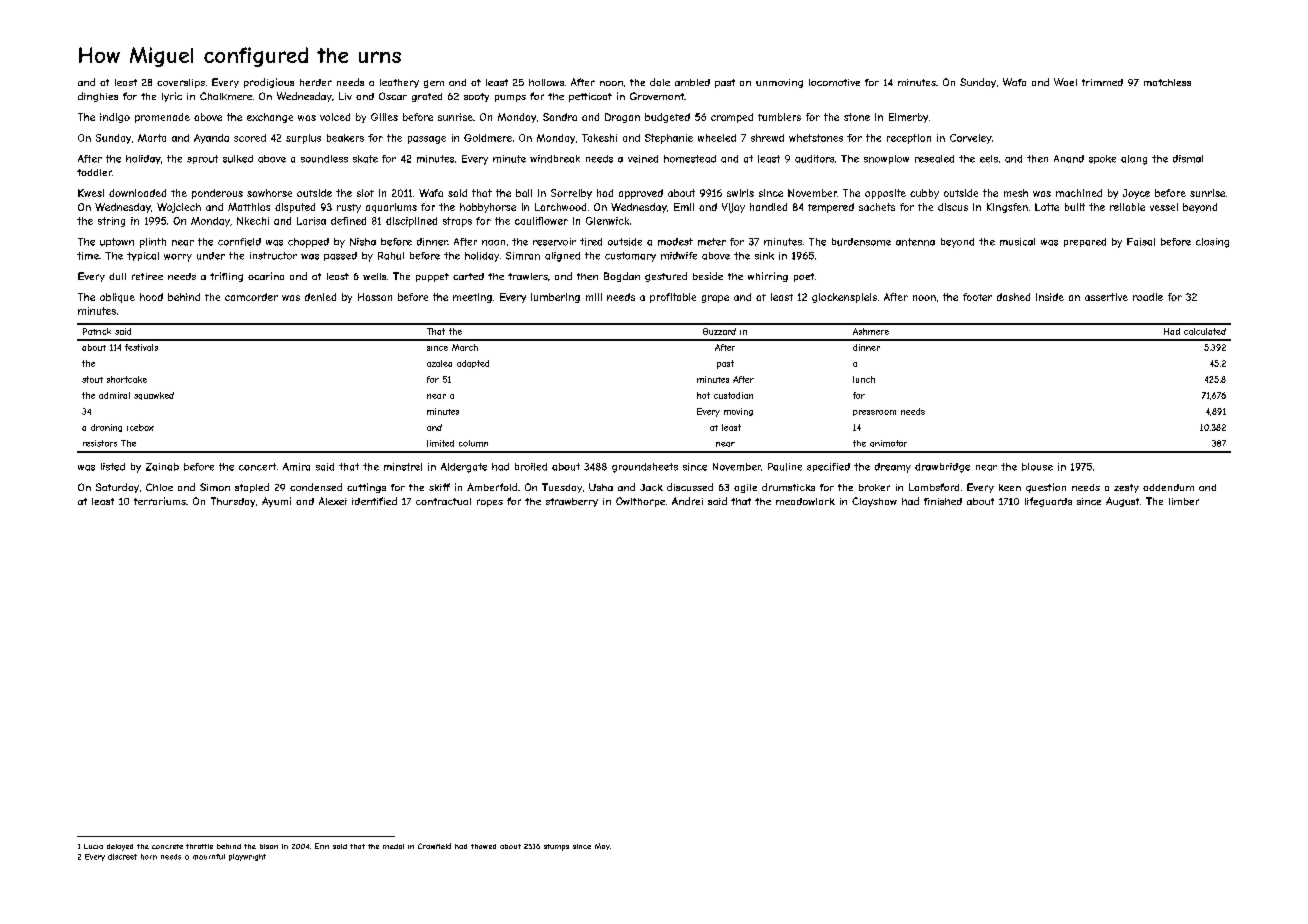  What do you see at coordinates (1188, 159) in the image?
I see `dismal` at bounding box center [1188, 159].
